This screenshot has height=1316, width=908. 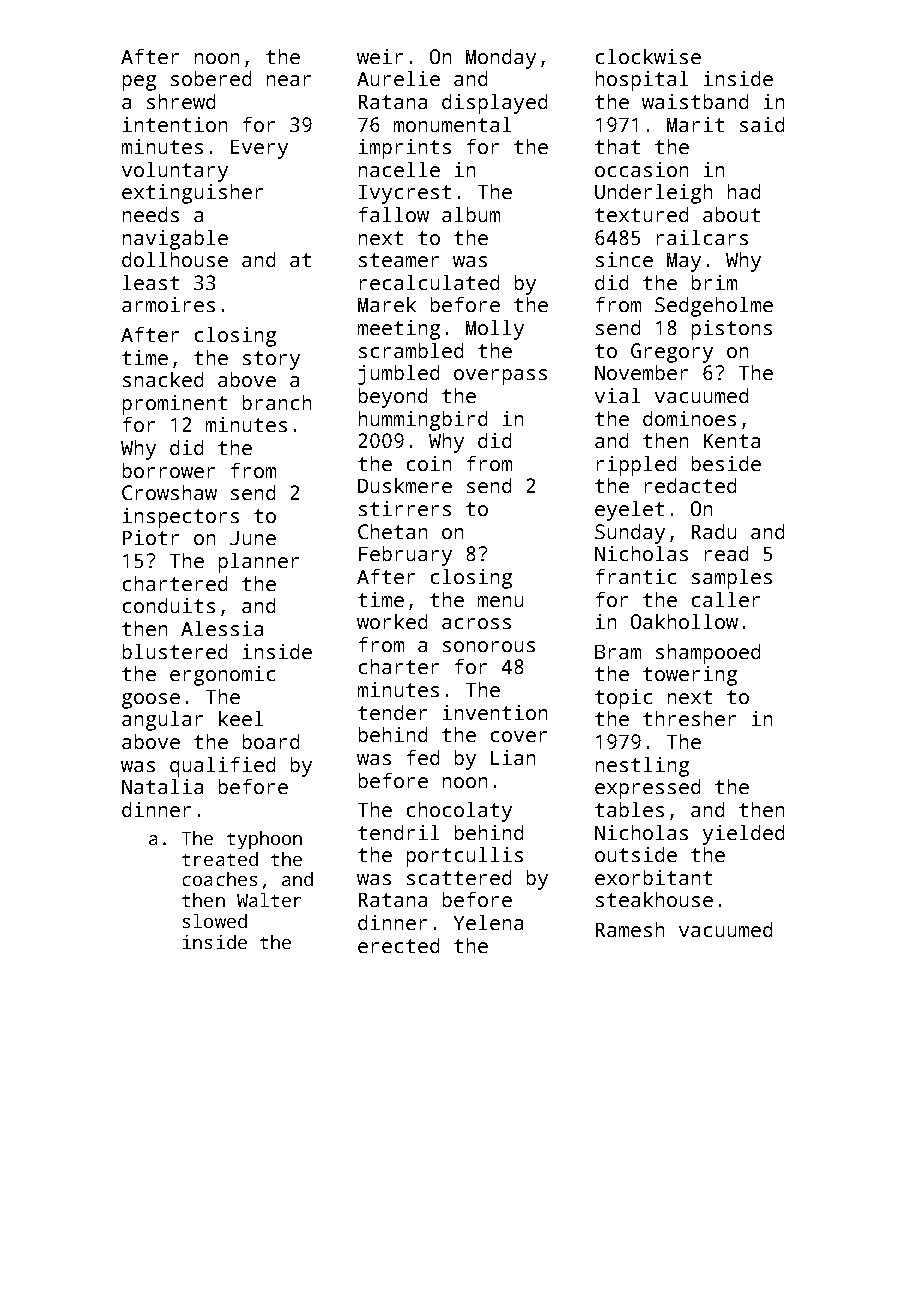 I want to click on erected, so click(x=398, y=945).
